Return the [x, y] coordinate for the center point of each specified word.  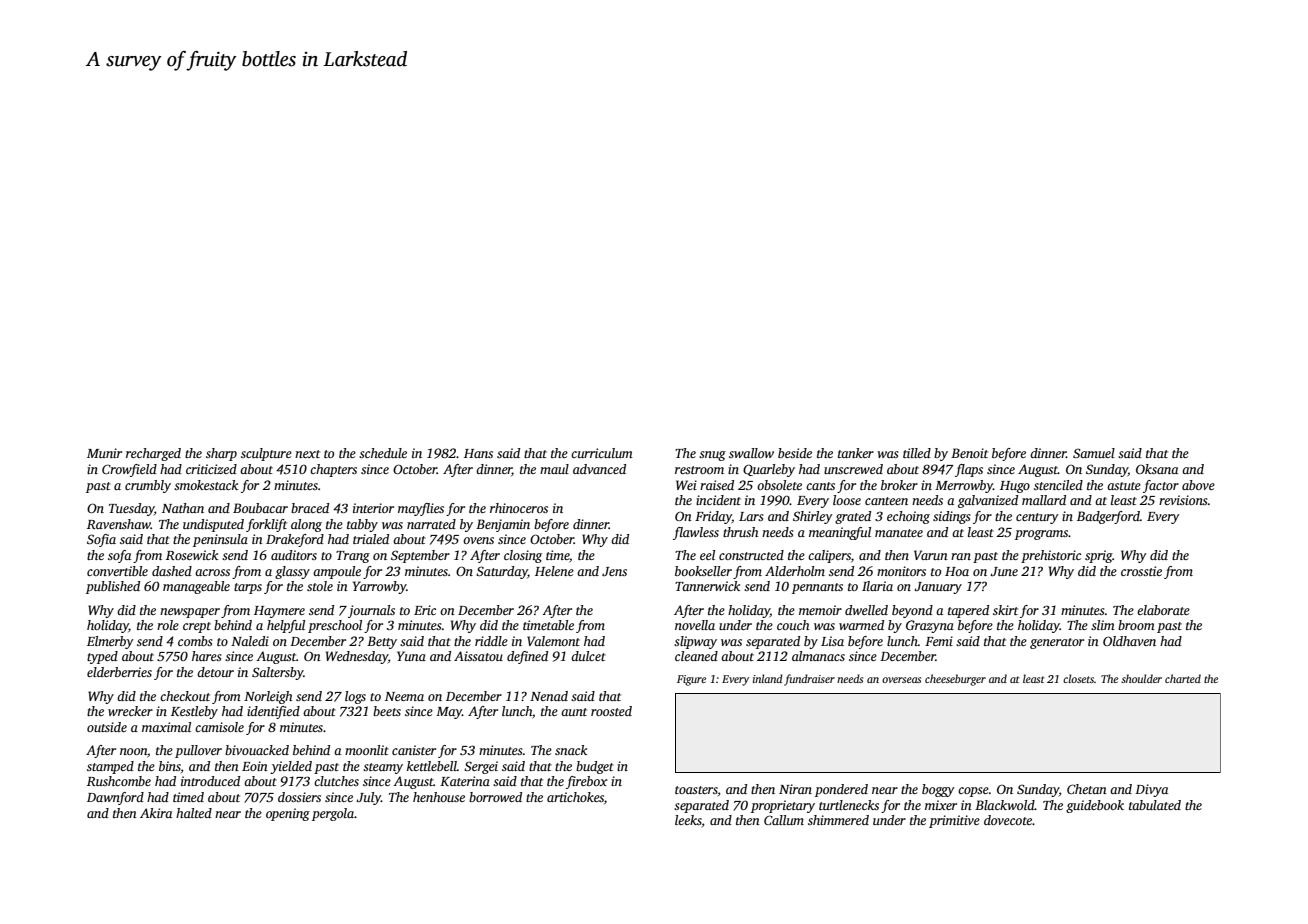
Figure [691, 680]
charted [1183, 678]
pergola [333, 814]
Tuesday [131, 509]
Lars [751, 516]
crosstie [1141, 571]
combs [195, 641]
